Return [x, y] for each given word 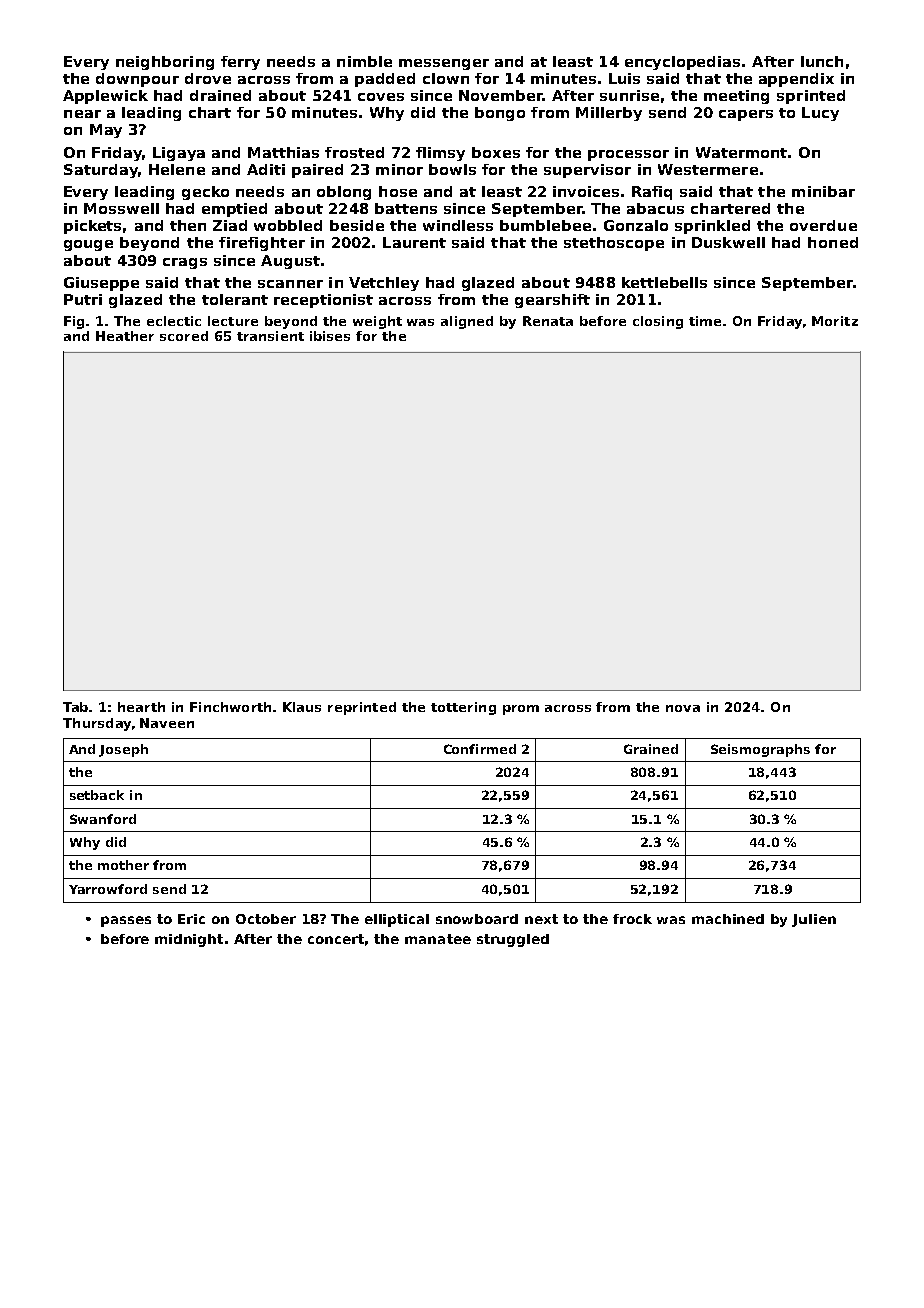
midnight [189, 940]
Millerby [609, 114]
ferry [240, 63]
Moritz [835, 321]
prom [521, 710]
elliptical [397, 920]
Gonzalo [636, 225]
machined [728, 919]
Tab [75, 707]
